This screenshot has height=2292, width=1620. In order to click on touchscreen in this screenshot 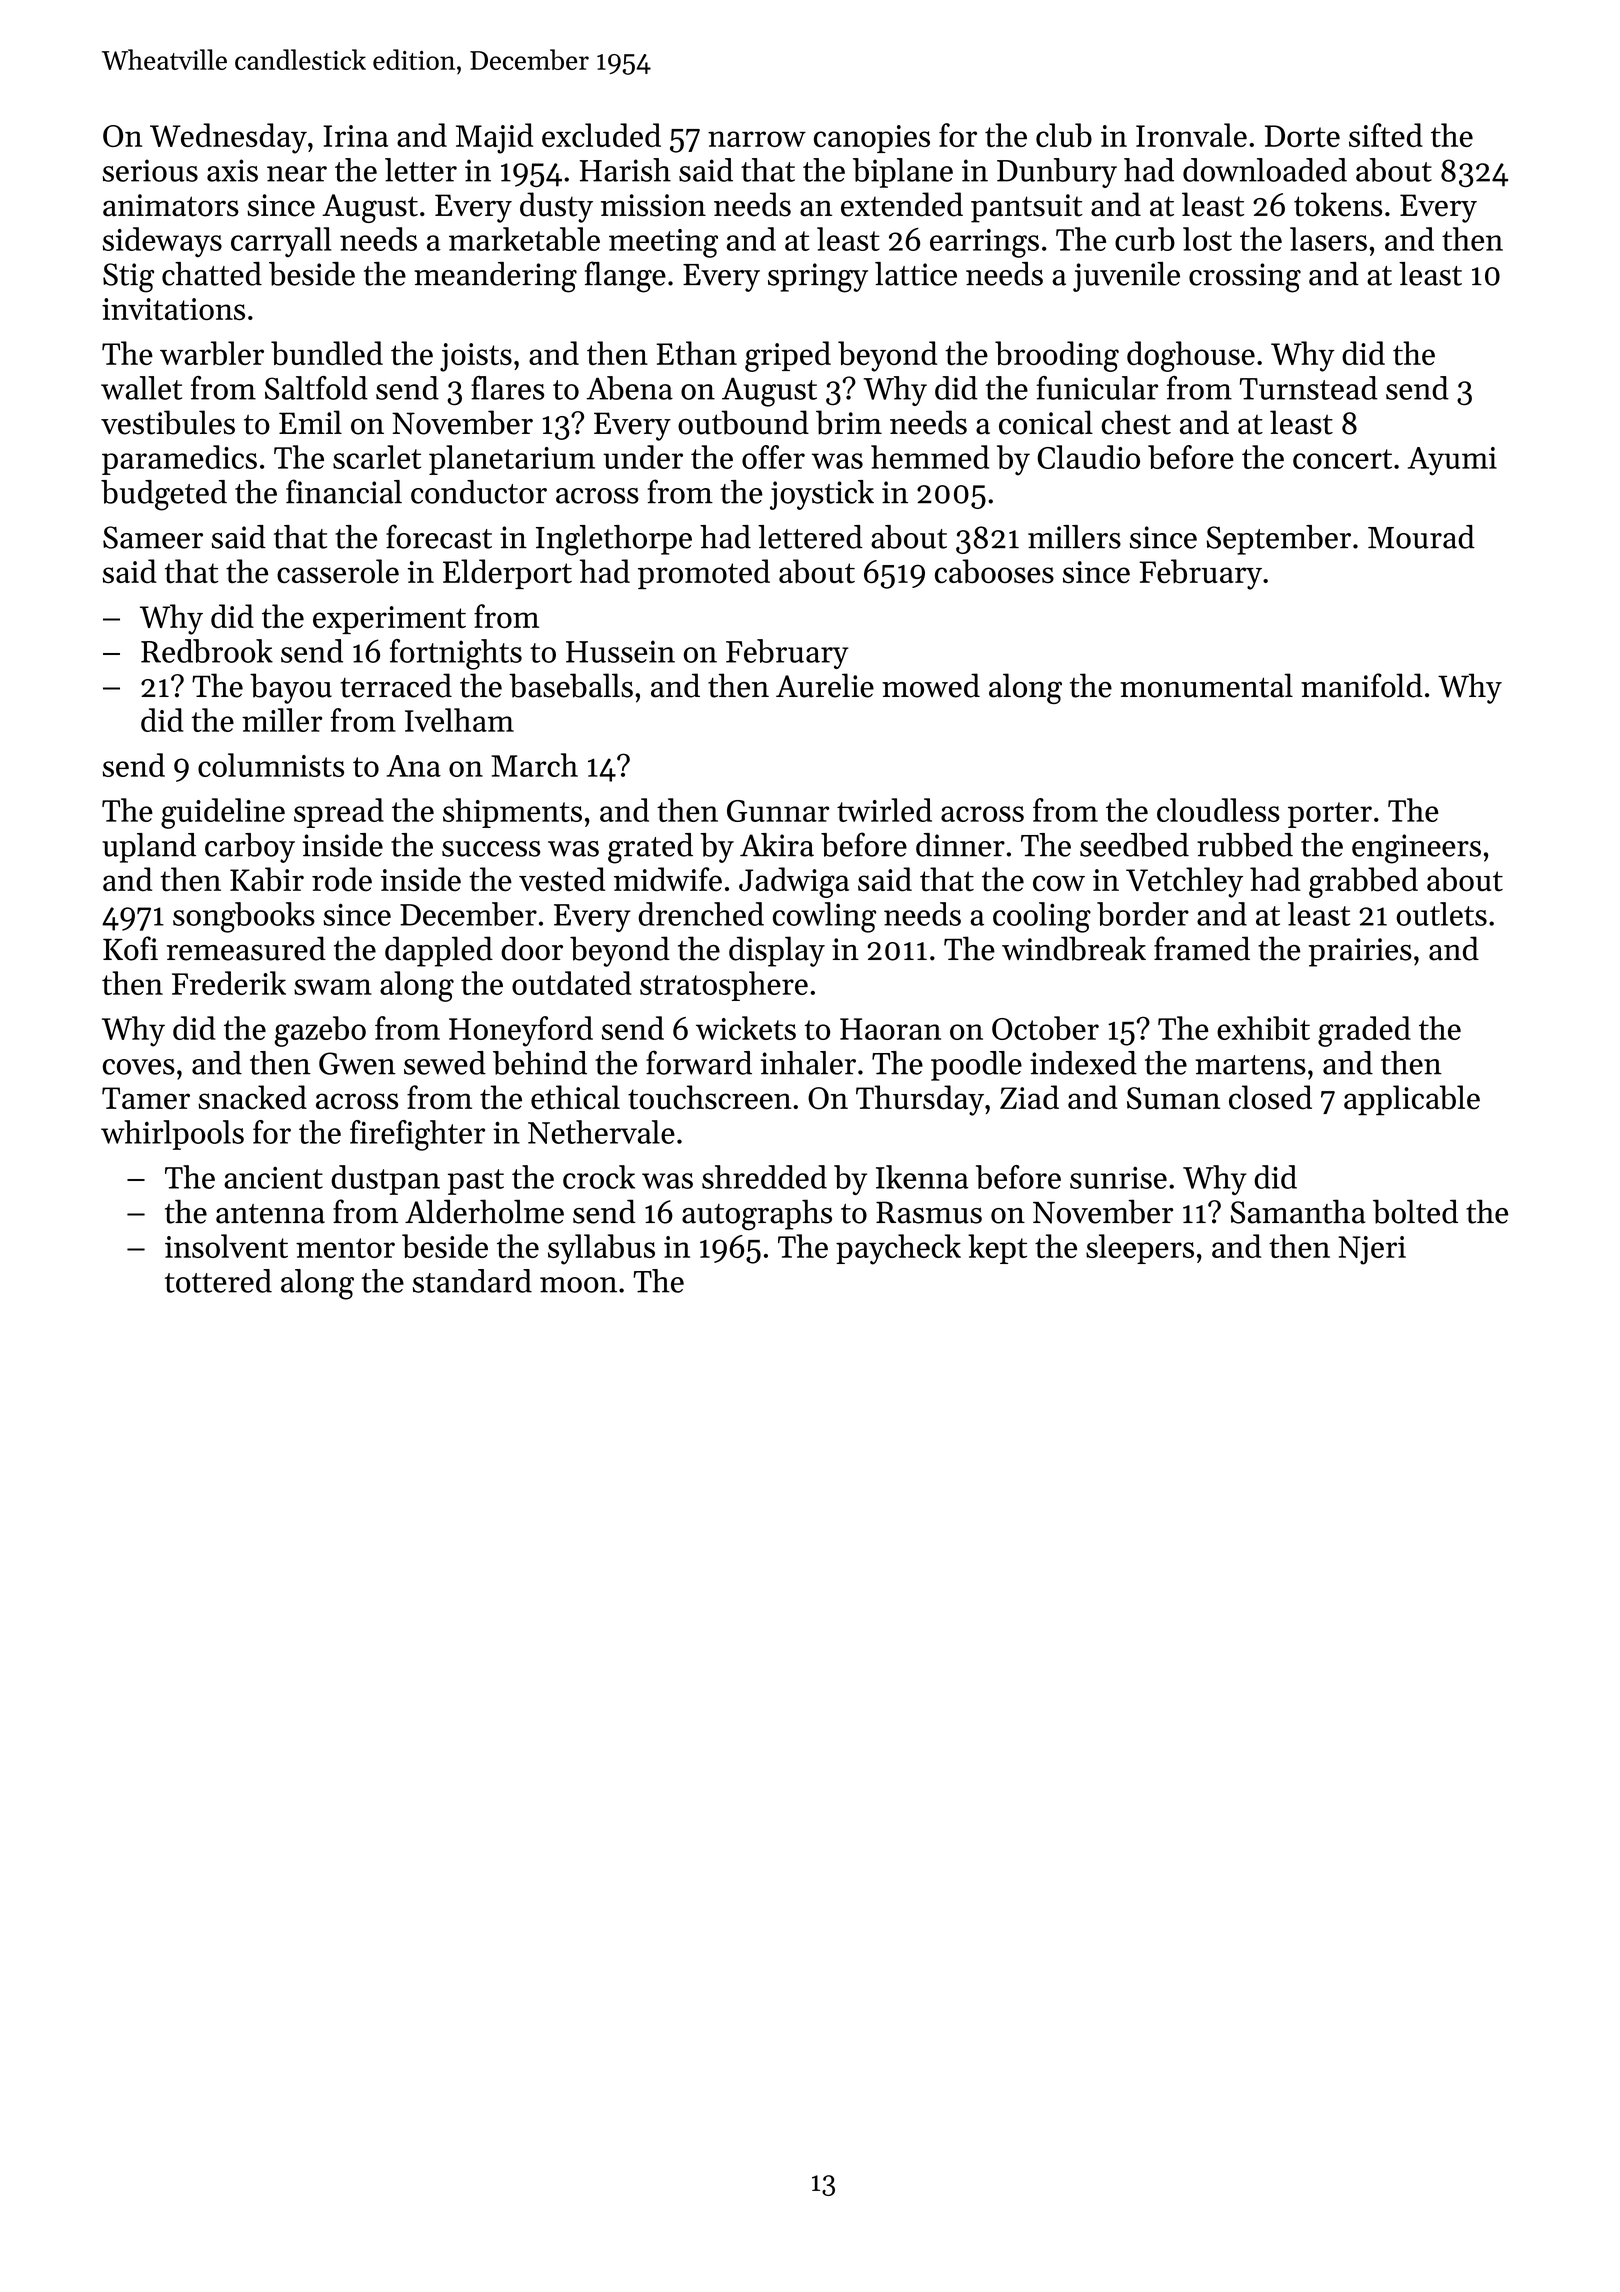, I will do `click(710, 1097)`.
